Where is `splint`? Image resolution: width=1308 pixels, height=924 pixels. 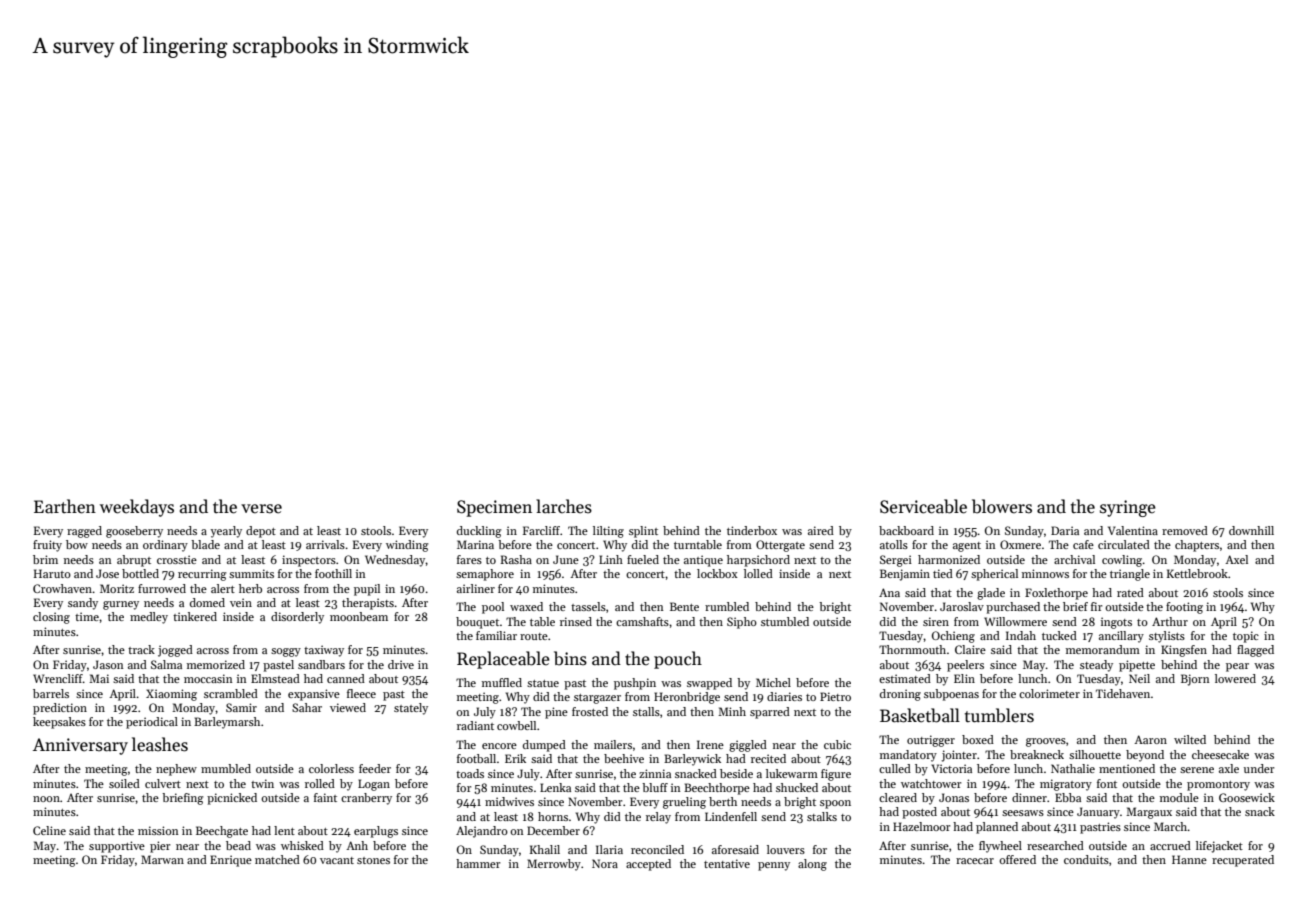 splint is located at coordinates (643, 532).
